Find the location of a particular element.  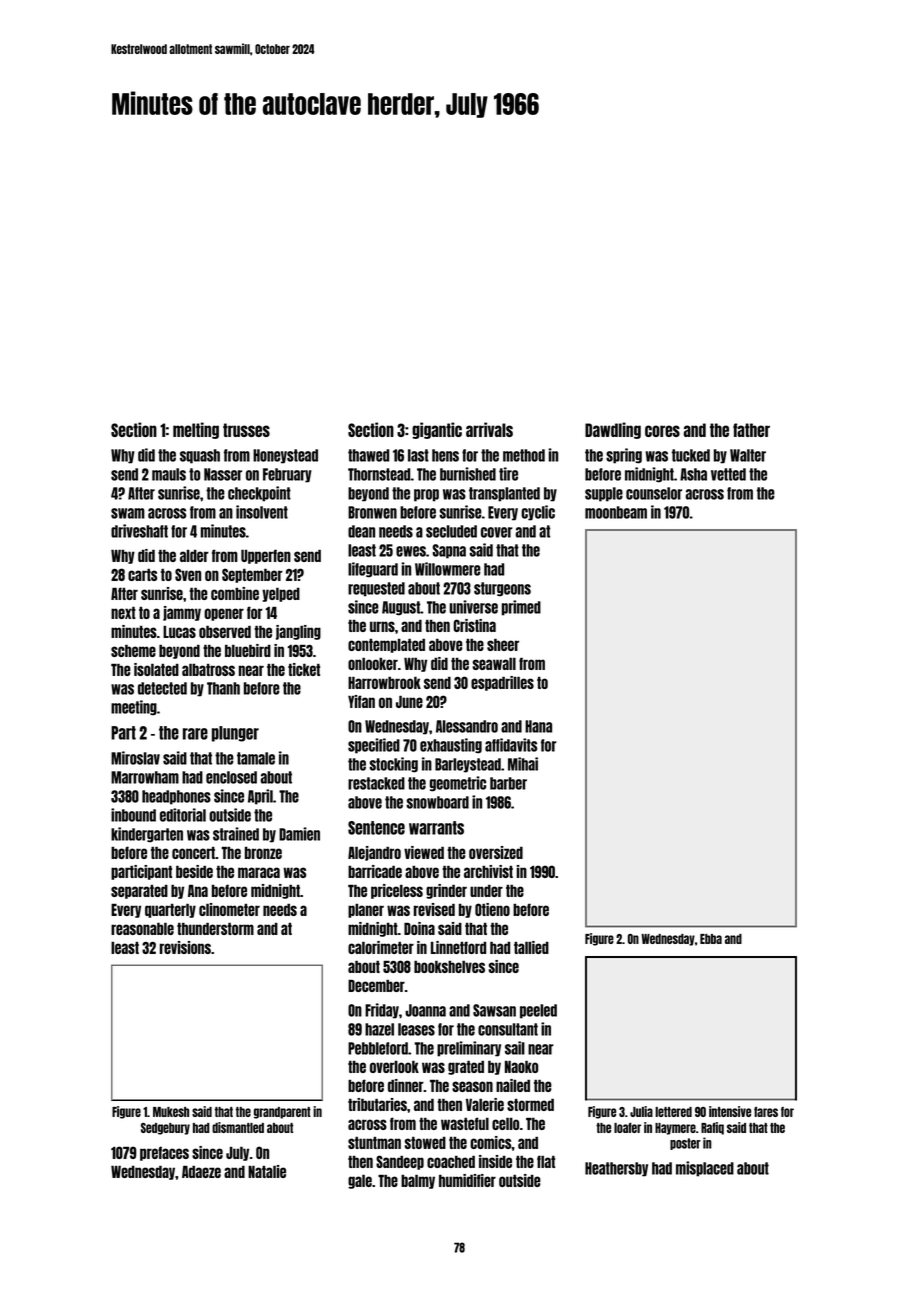

Mukesh is located at coordinates (171, 1112).
